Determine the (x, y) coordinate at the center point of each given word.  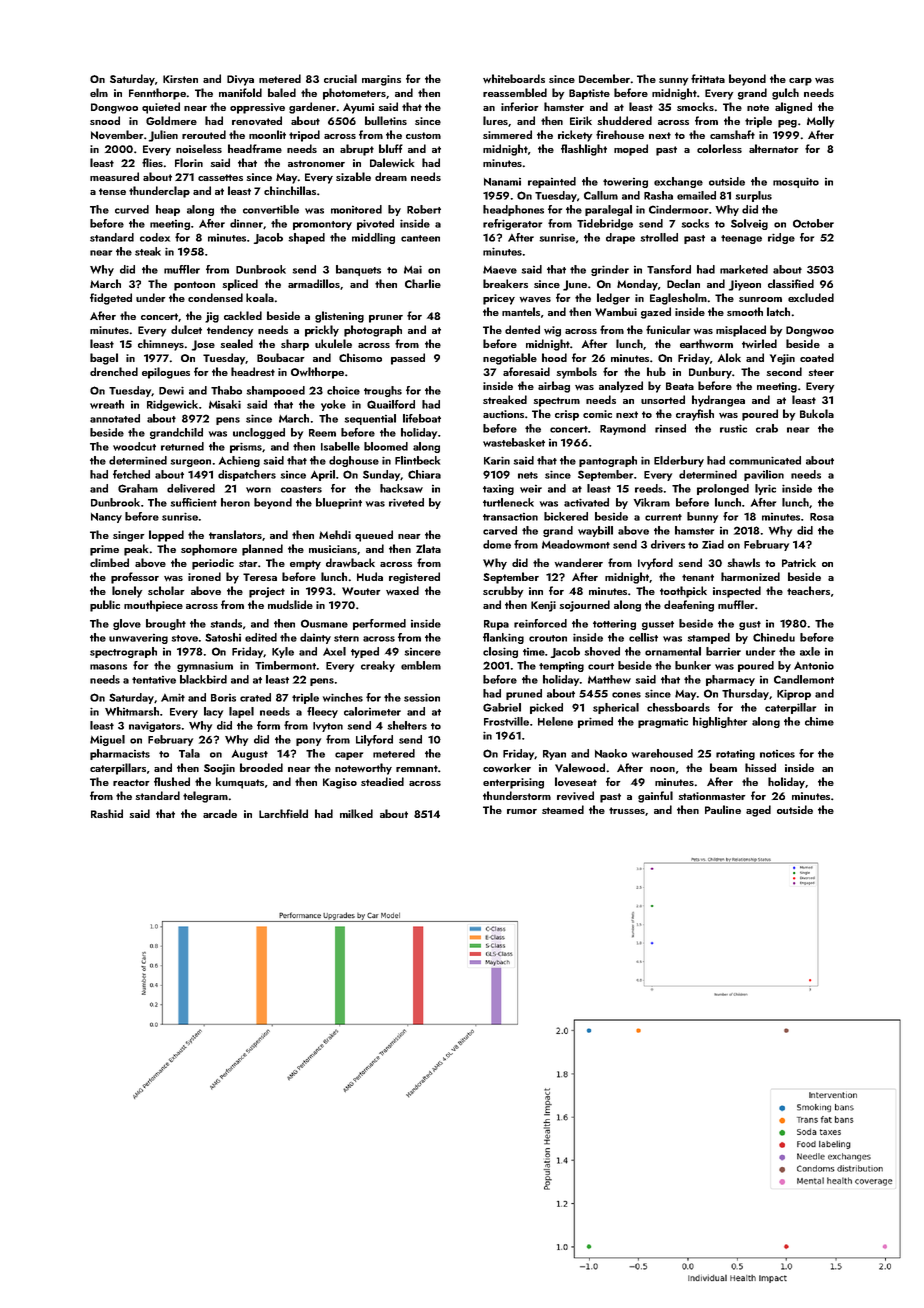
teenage (741, 239)
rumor (522, 811)
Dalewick (392, 162)
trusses (627, 810)
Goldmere (171, 120)
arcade (220, 813)
